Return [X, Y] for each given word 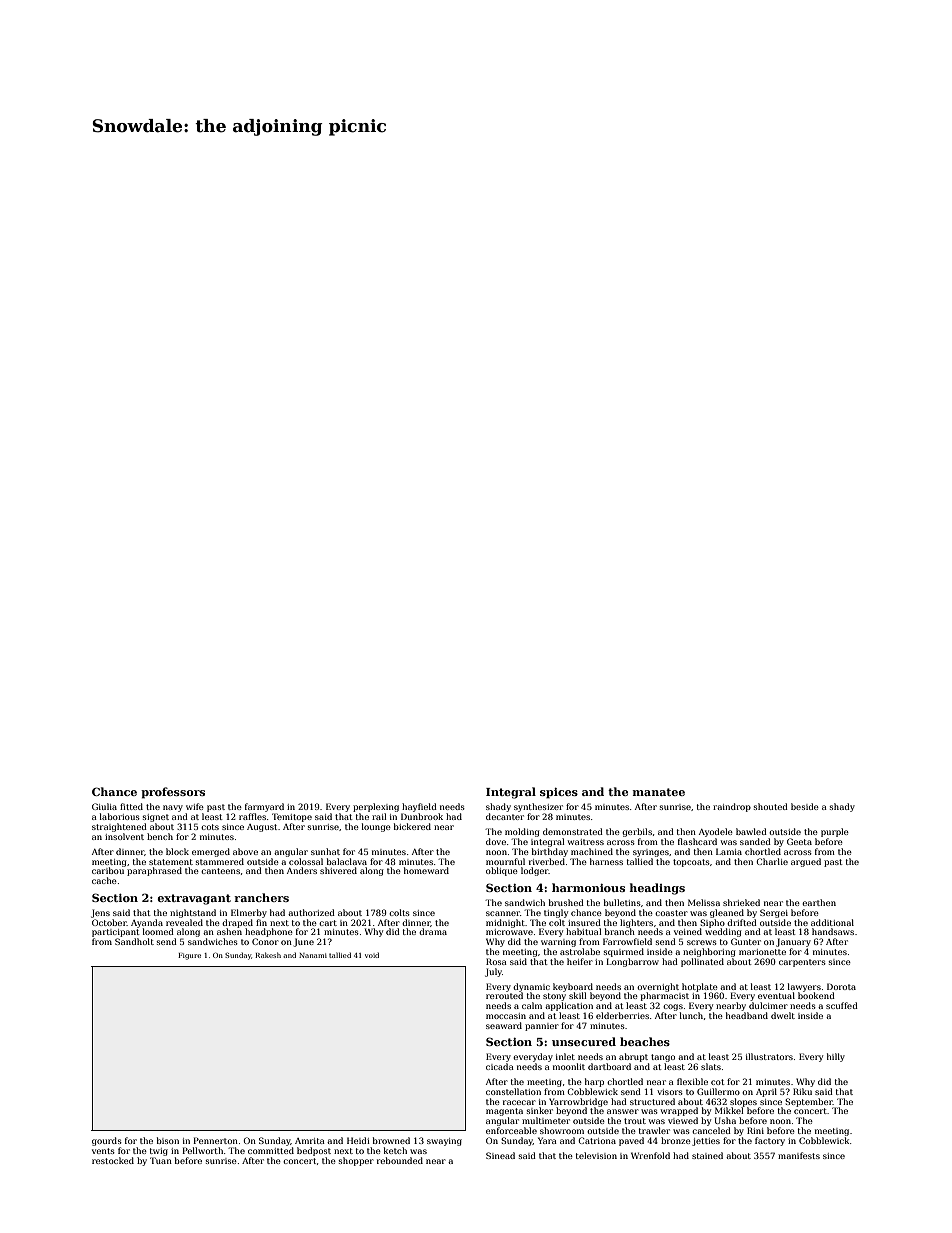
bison [168, 1140]
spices [559, 793]
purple [835, 832]
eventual [776, 995]
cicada [500, 1066]
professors [173, 793]
